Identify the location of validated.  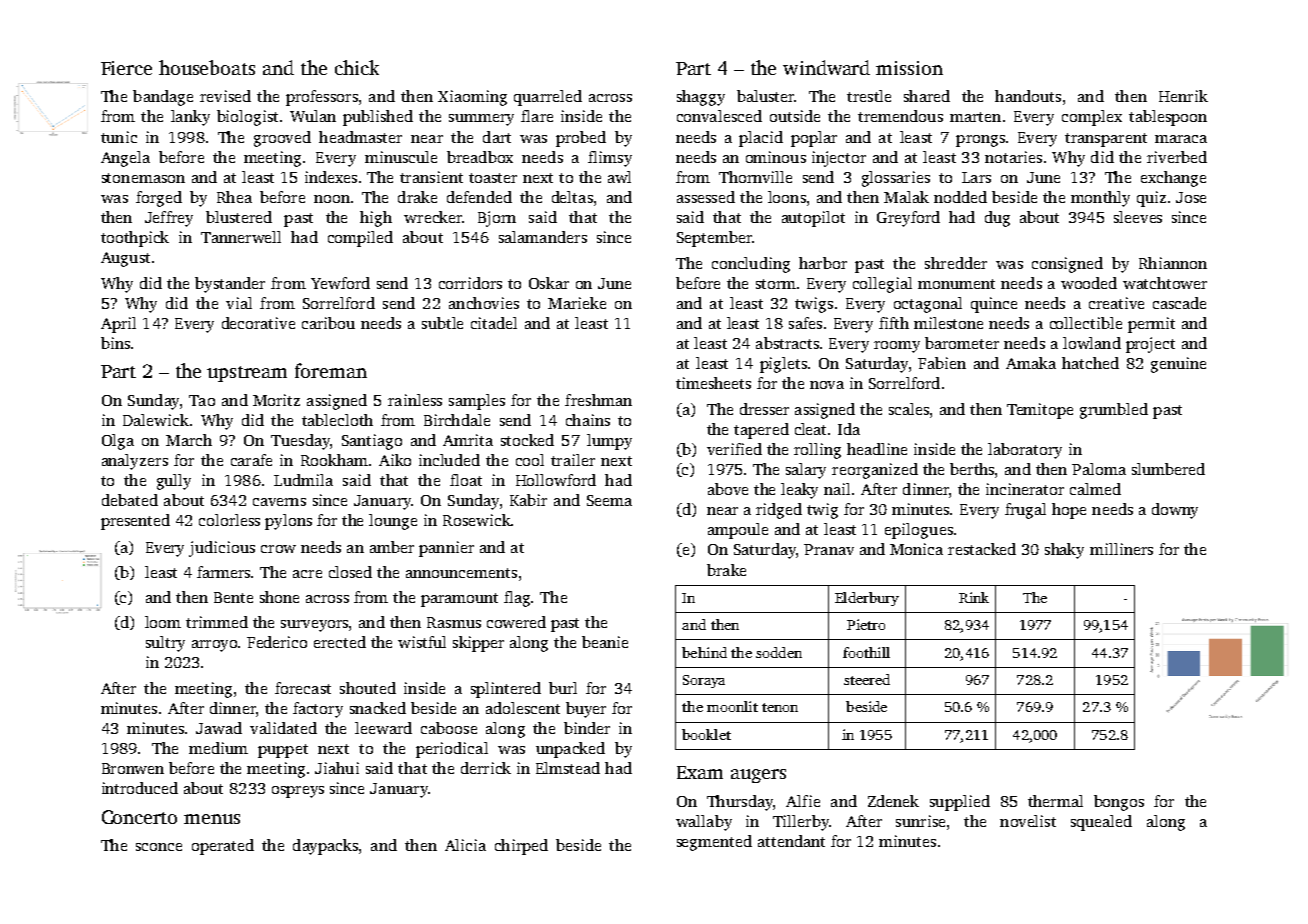
(283, 728).
